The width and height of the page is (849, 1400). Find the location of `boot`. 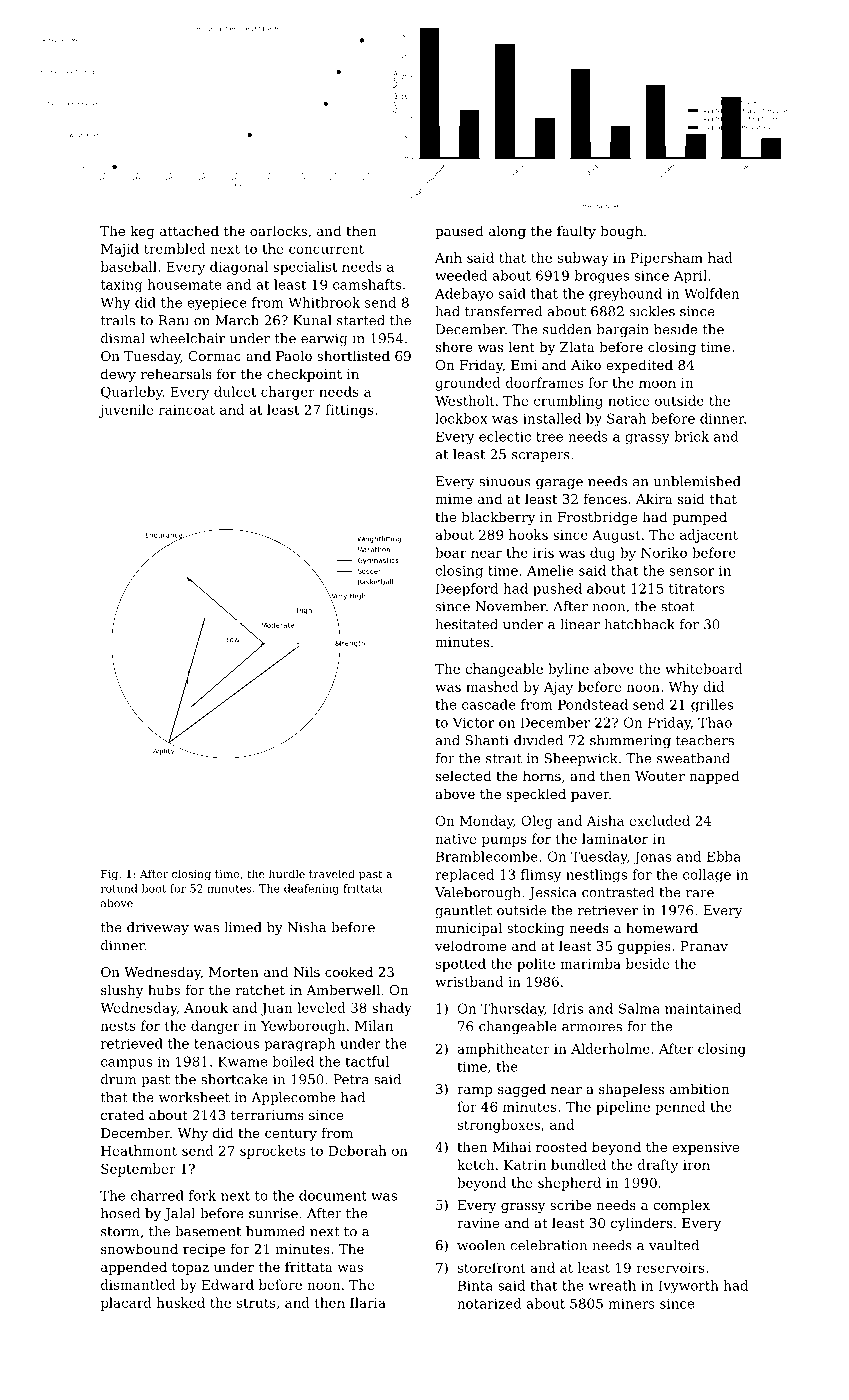

boot is located at coordinates (154, 888).
